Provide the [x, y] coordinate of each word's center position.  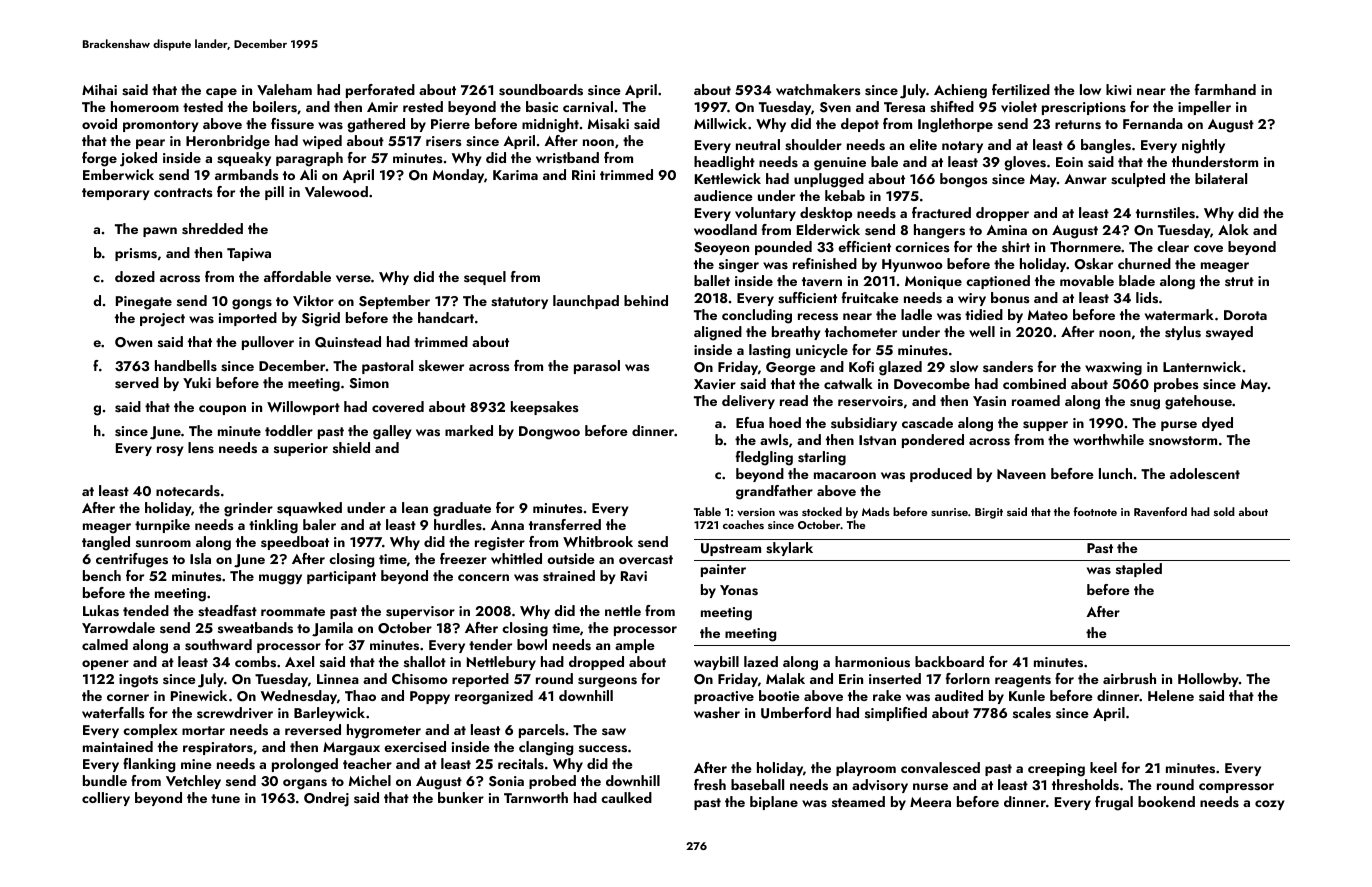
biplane [774, 803]
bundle [105, 780]
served [137, 383]
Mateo [1048, 315]
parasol [597, 367]
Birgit [989, 513]
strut [1239, 281]
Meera [930, 802]
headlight [724, 163]
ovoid [99, 124]
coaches [743, 524]
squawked [309, 509]
